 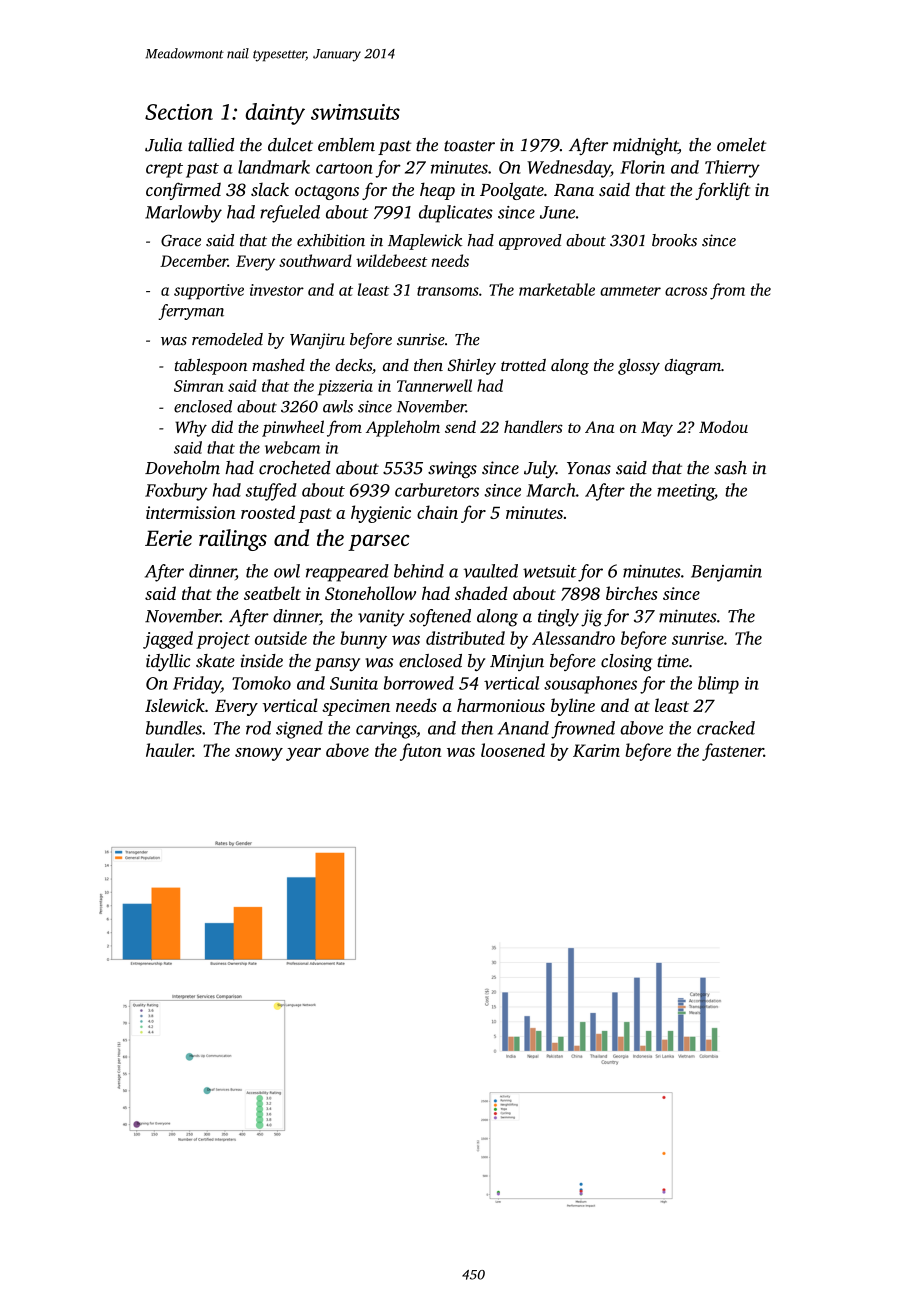 What do you see at coordinates (674, 240) in the document?
I see `brooks` at bounding box center [674, 240].
